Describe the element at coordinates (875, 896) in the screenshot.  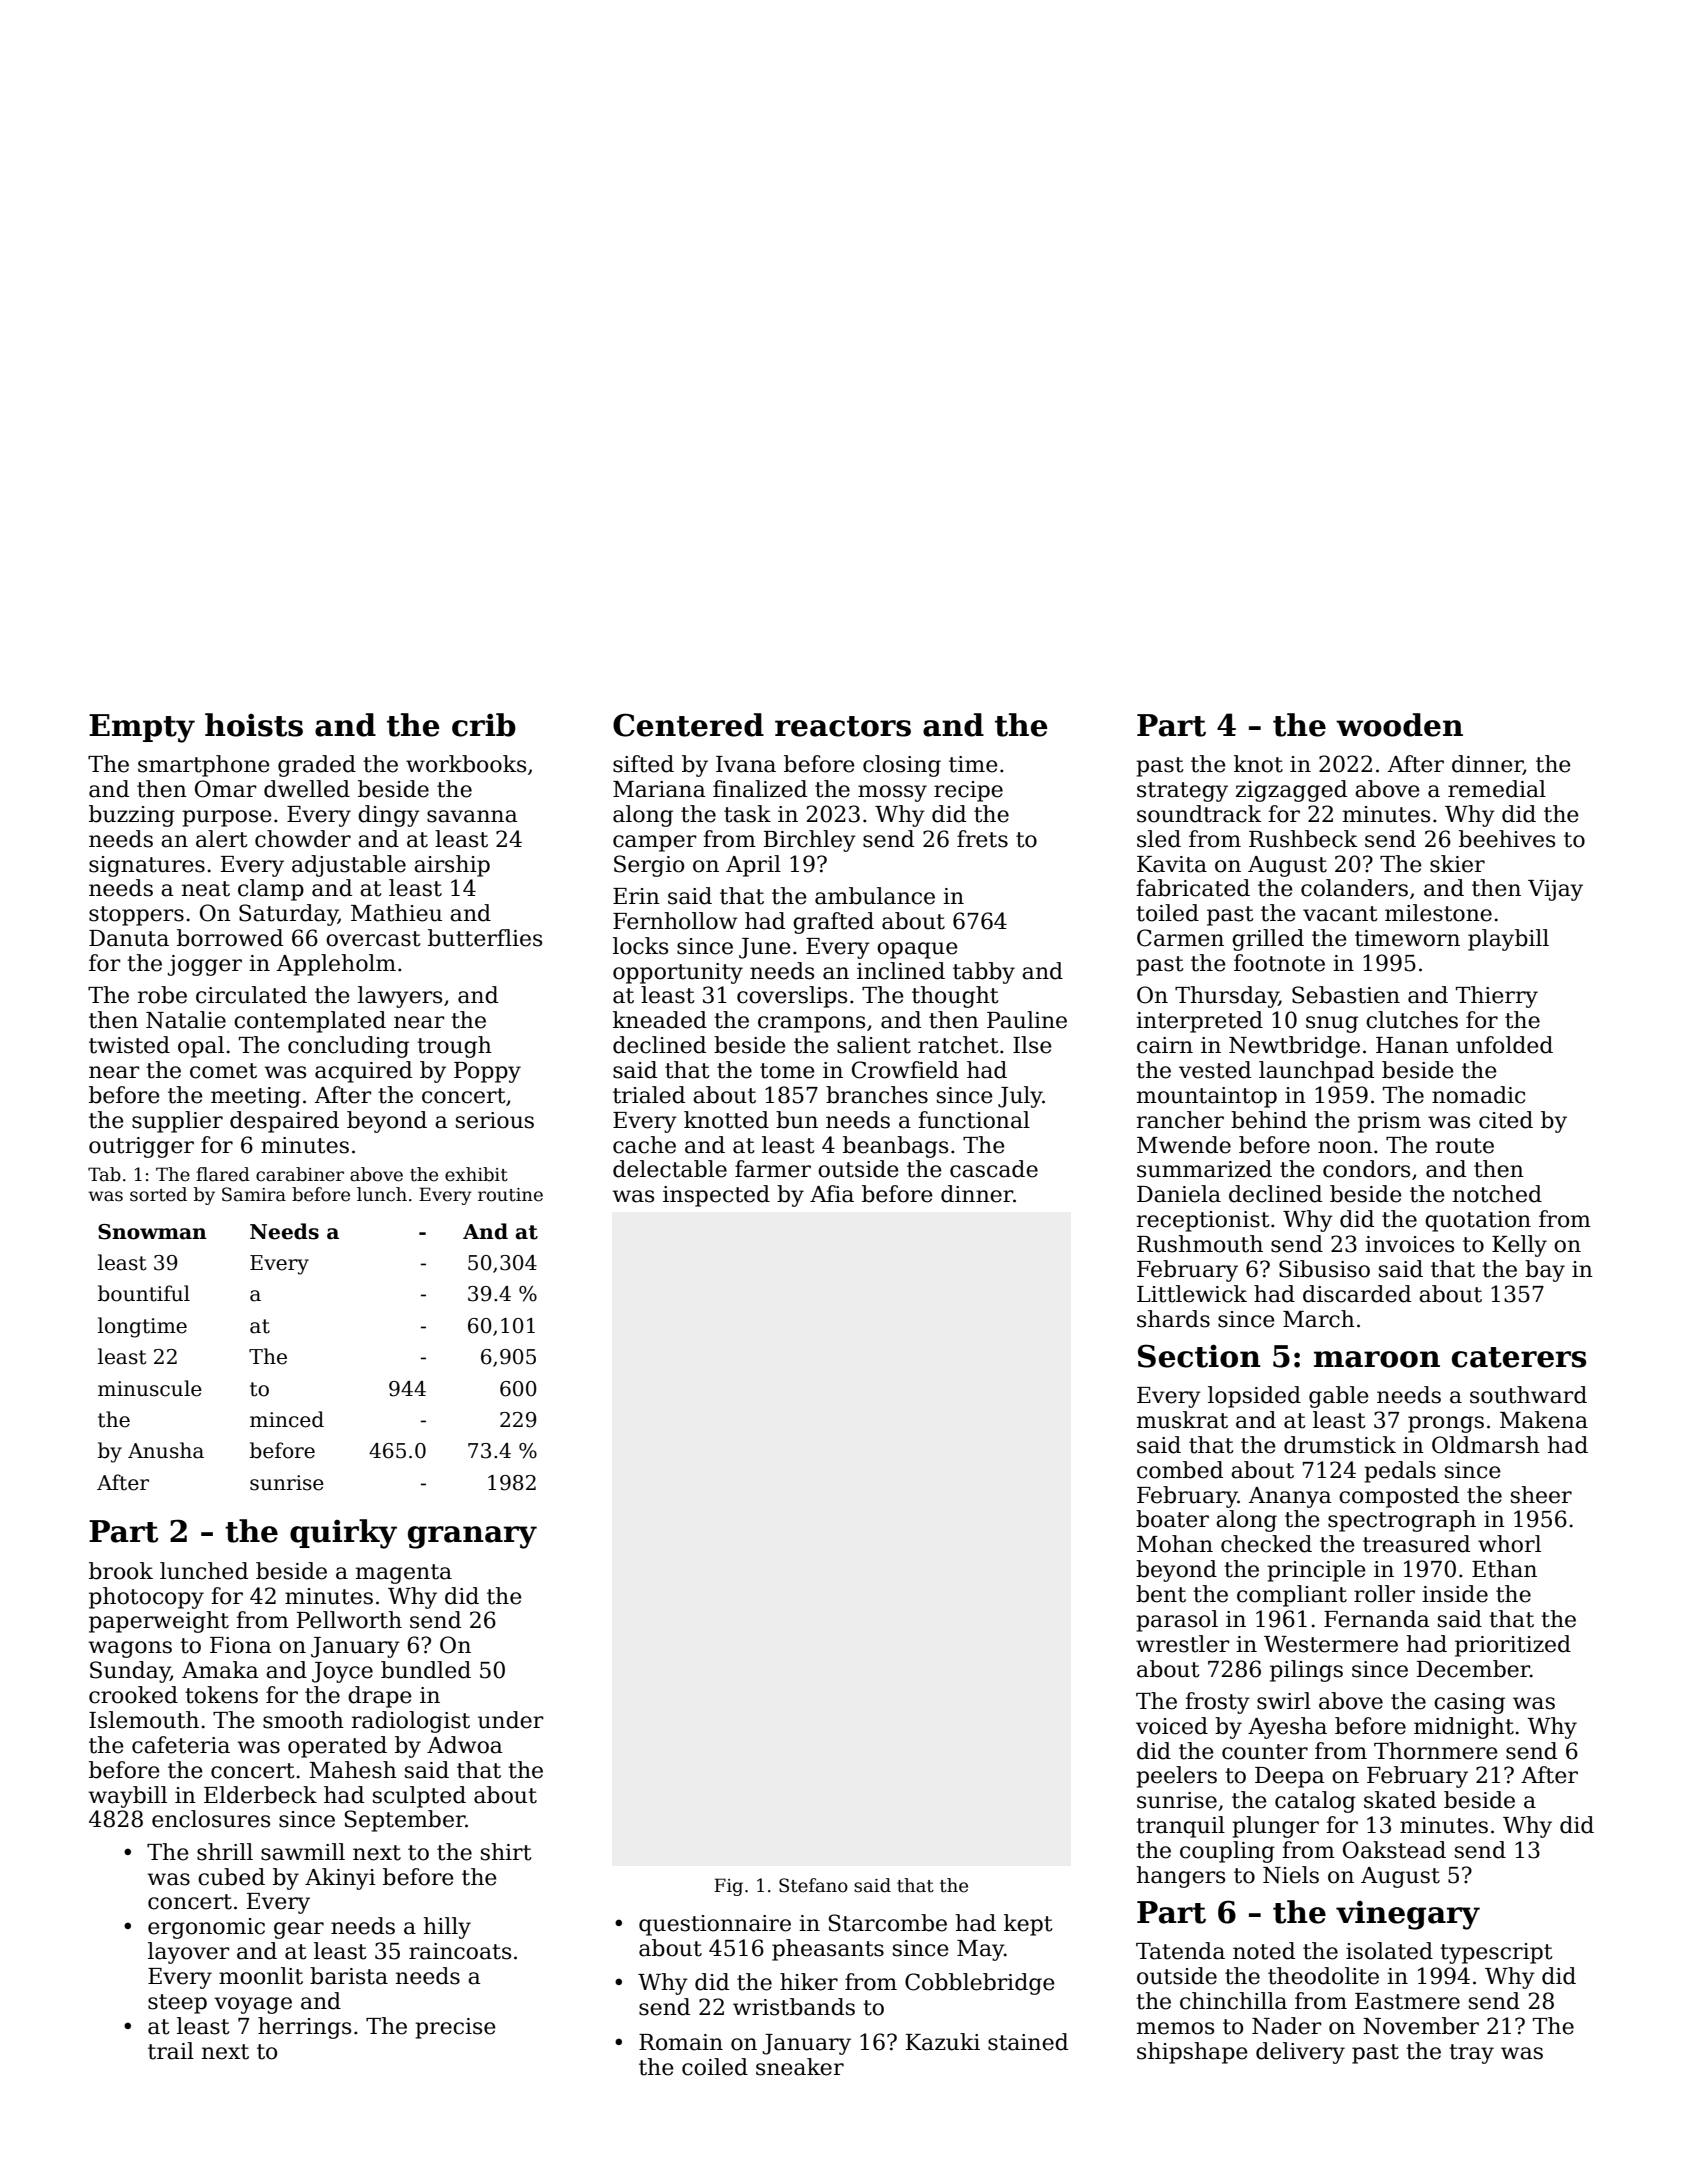
I see `ambulance` at that location.
